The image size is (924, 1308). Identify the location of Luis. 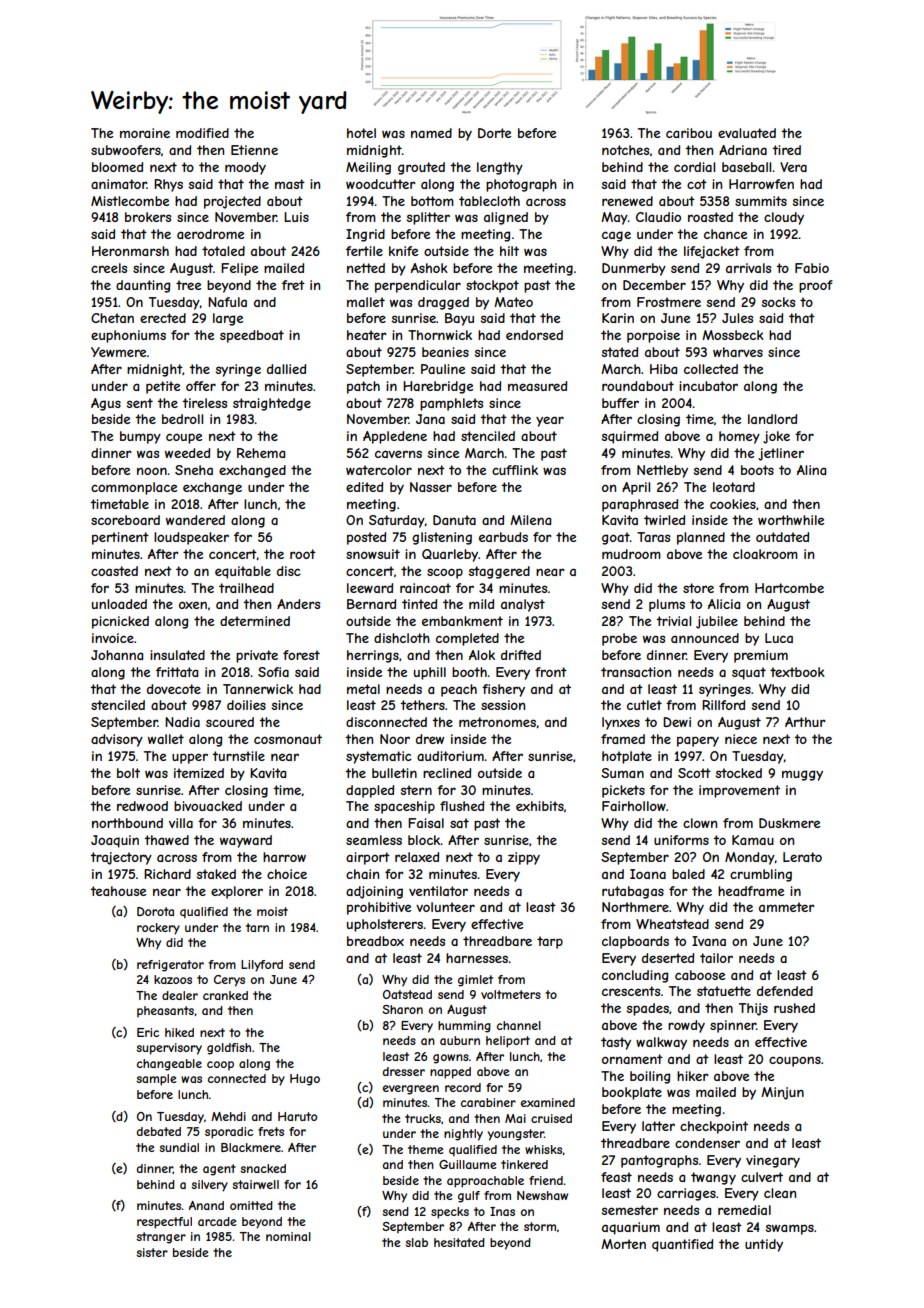
(296, 217).
